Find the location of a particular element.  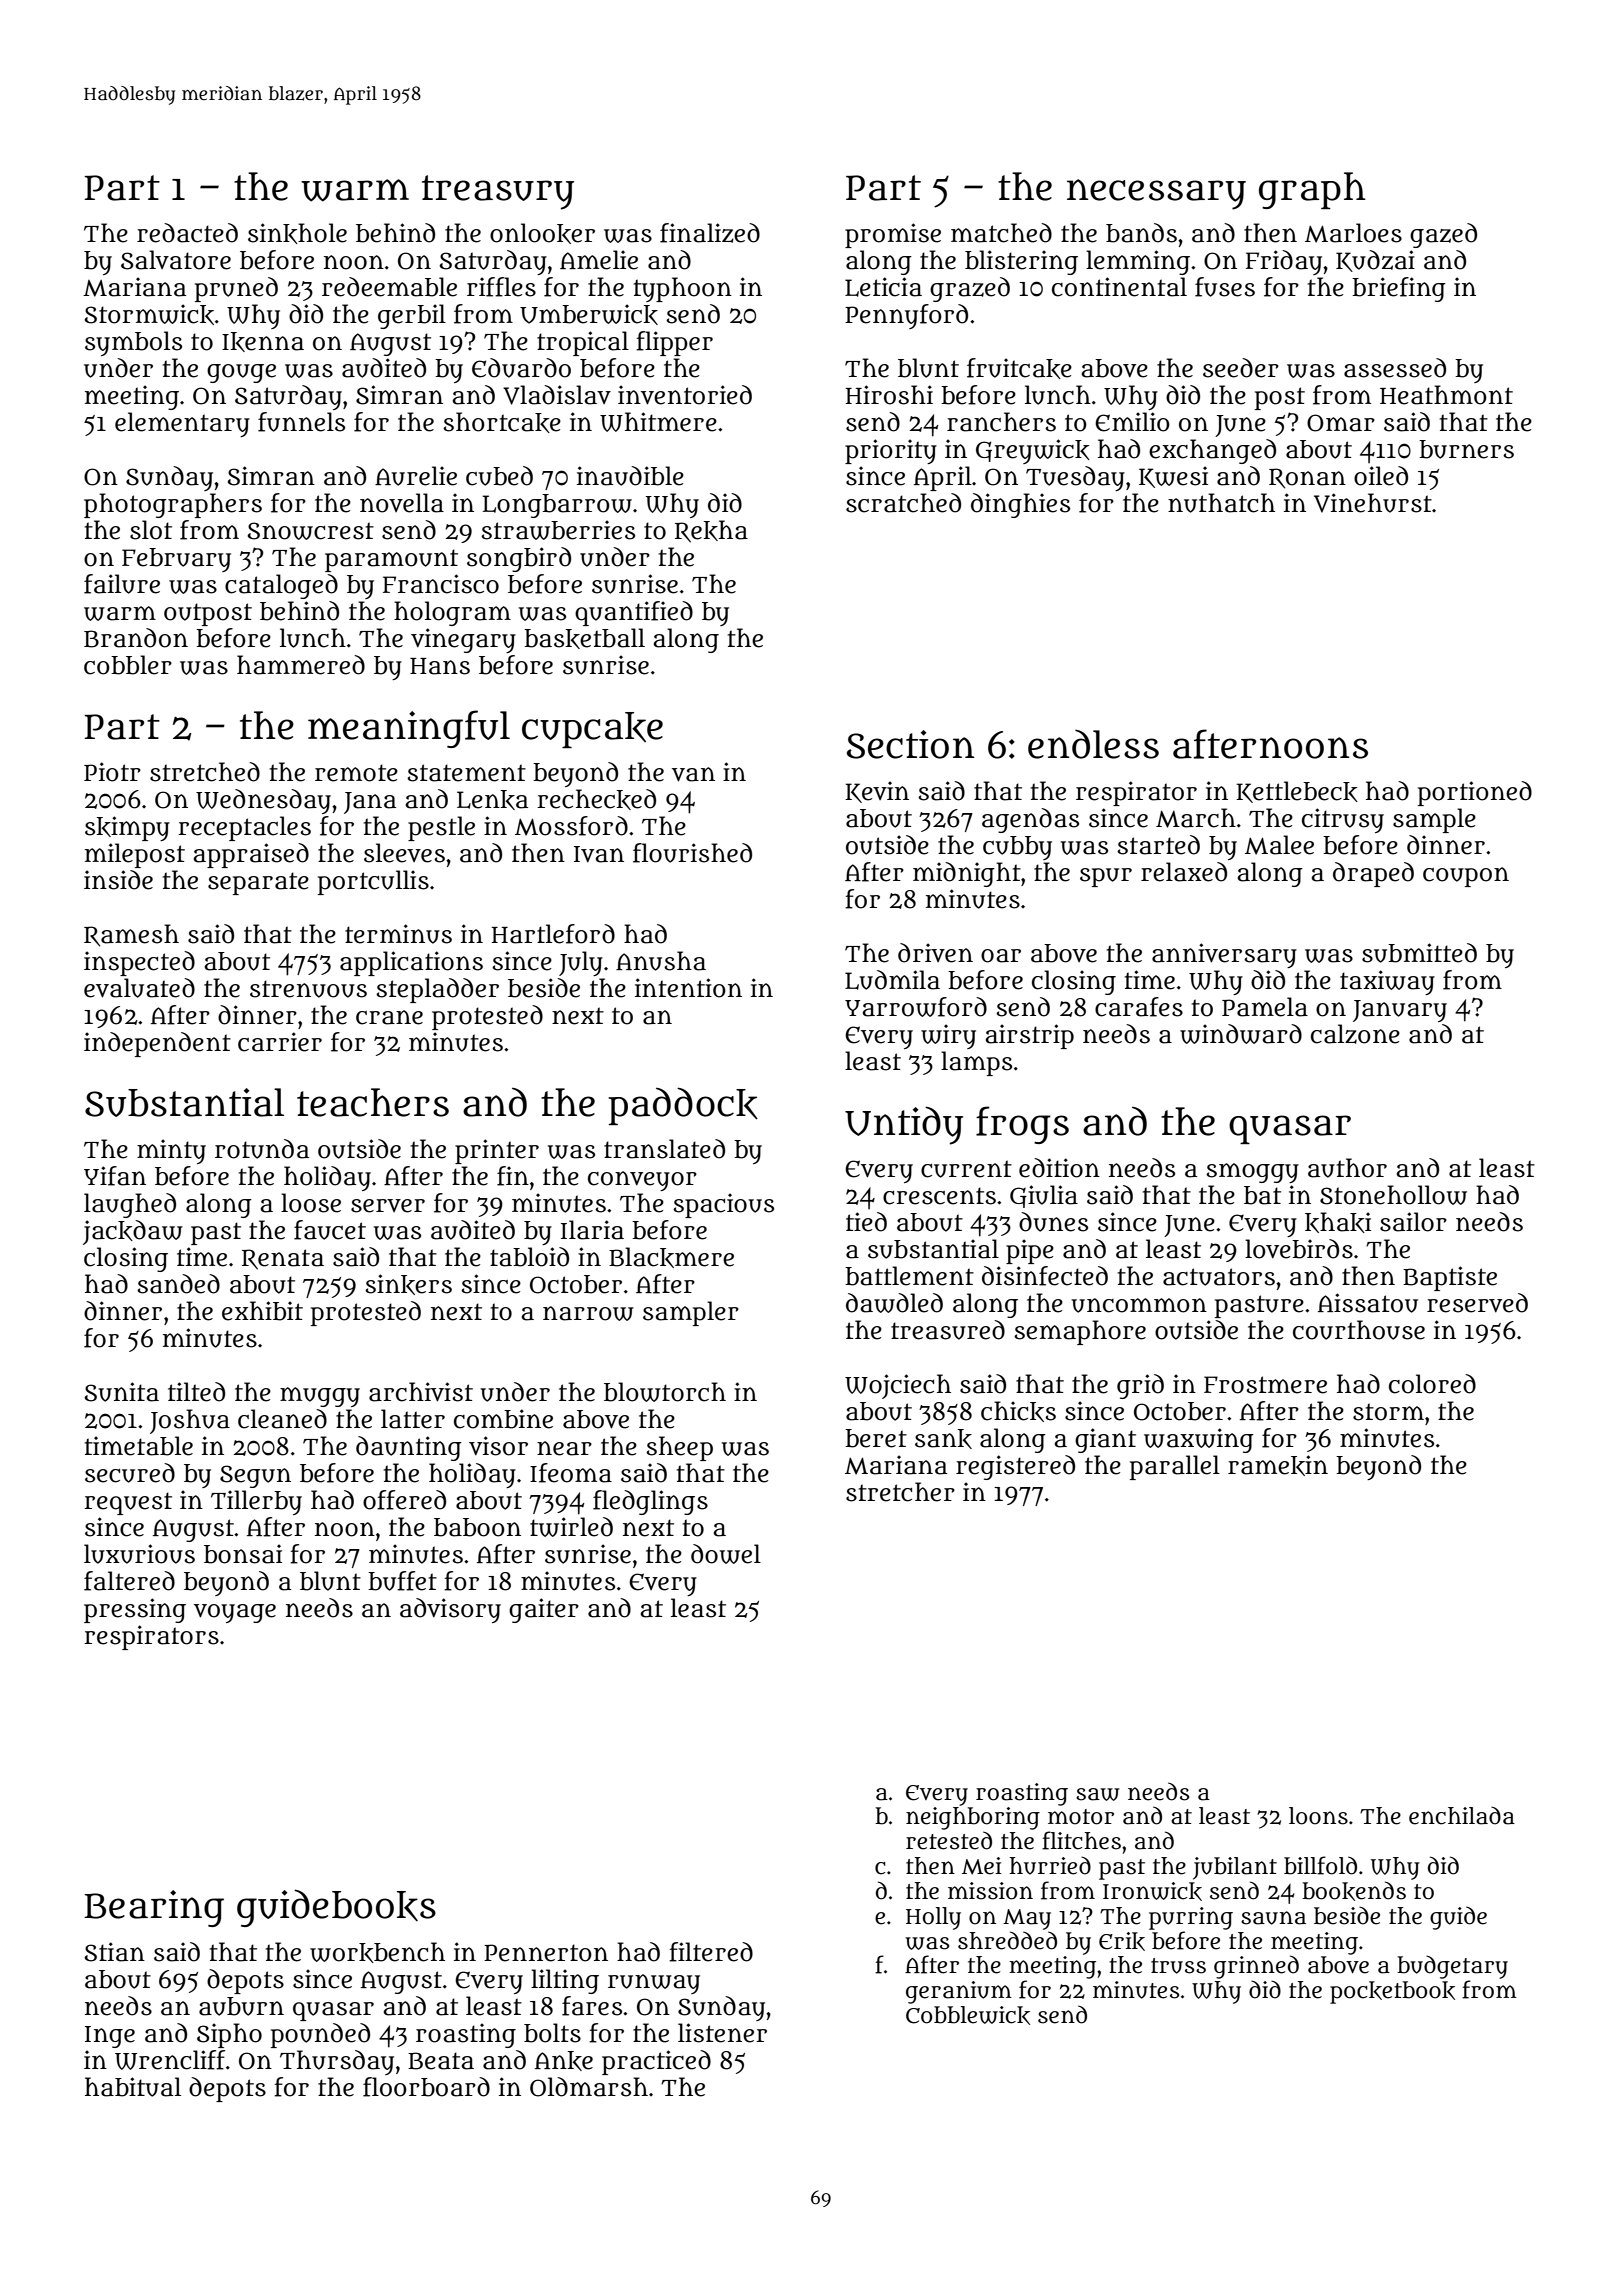

registered is located at coordinates (1015, 1467).
